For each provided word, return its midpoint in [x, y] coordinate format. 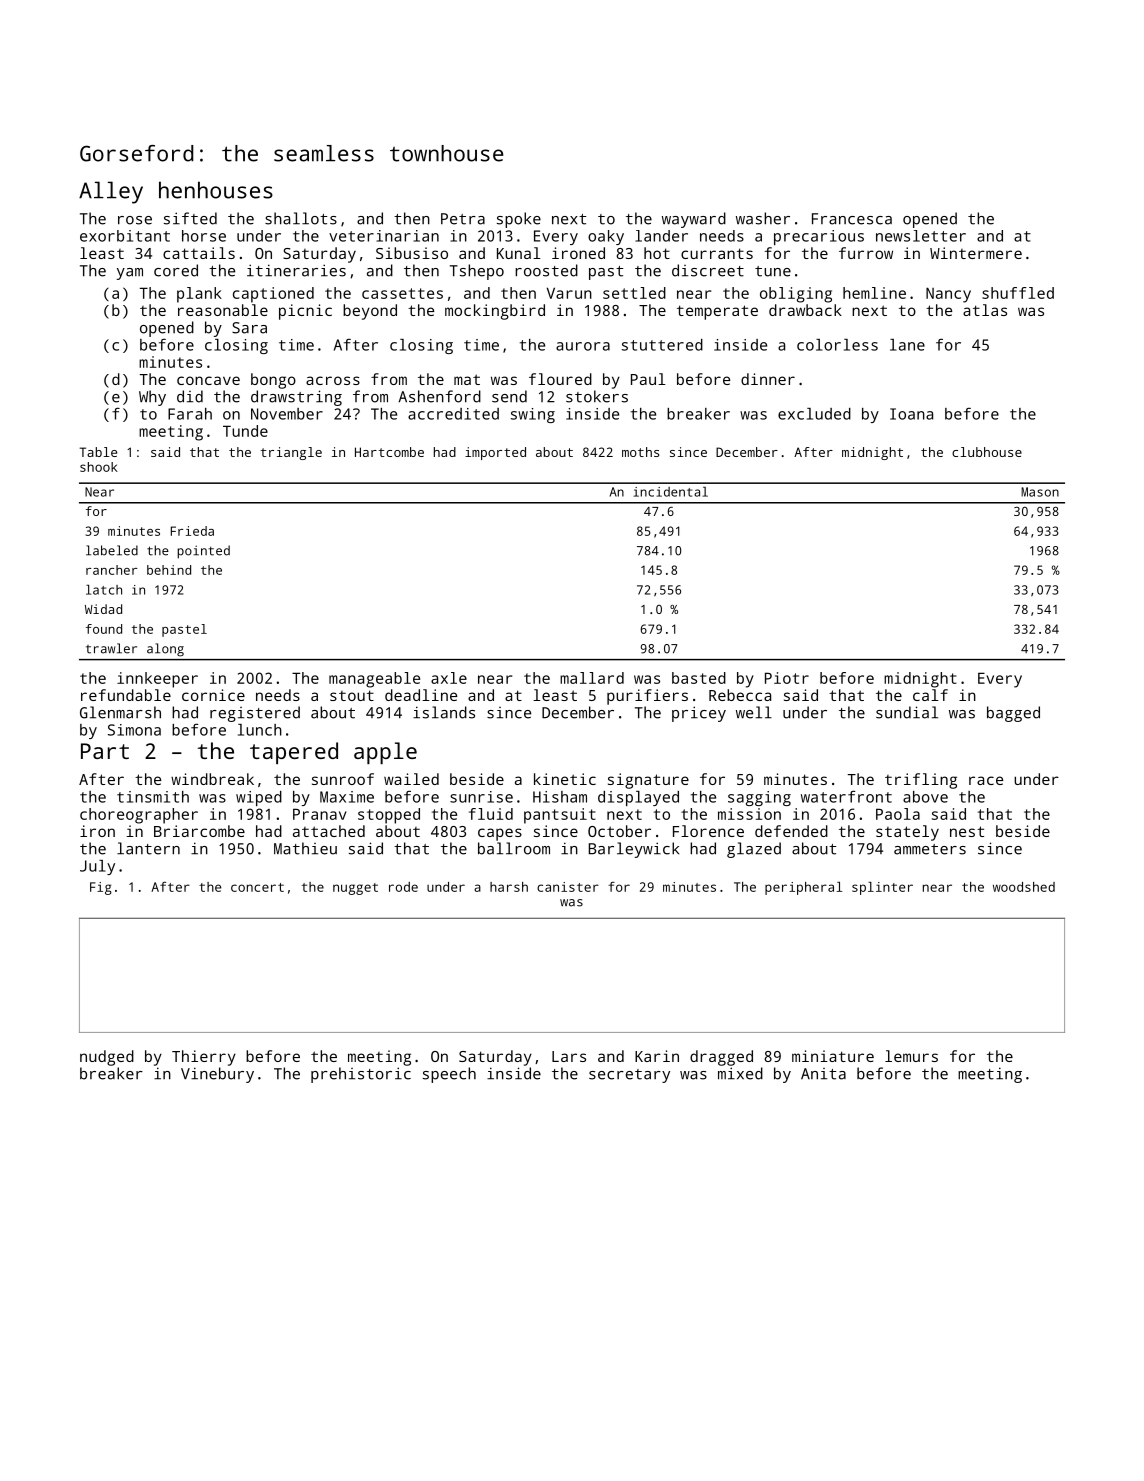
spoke [519, 220]
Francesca [852, 219]
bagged [1013, 714]
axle [449, 678]
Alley [111, 192]
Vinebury [217, 1075]
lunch [260, 730]
